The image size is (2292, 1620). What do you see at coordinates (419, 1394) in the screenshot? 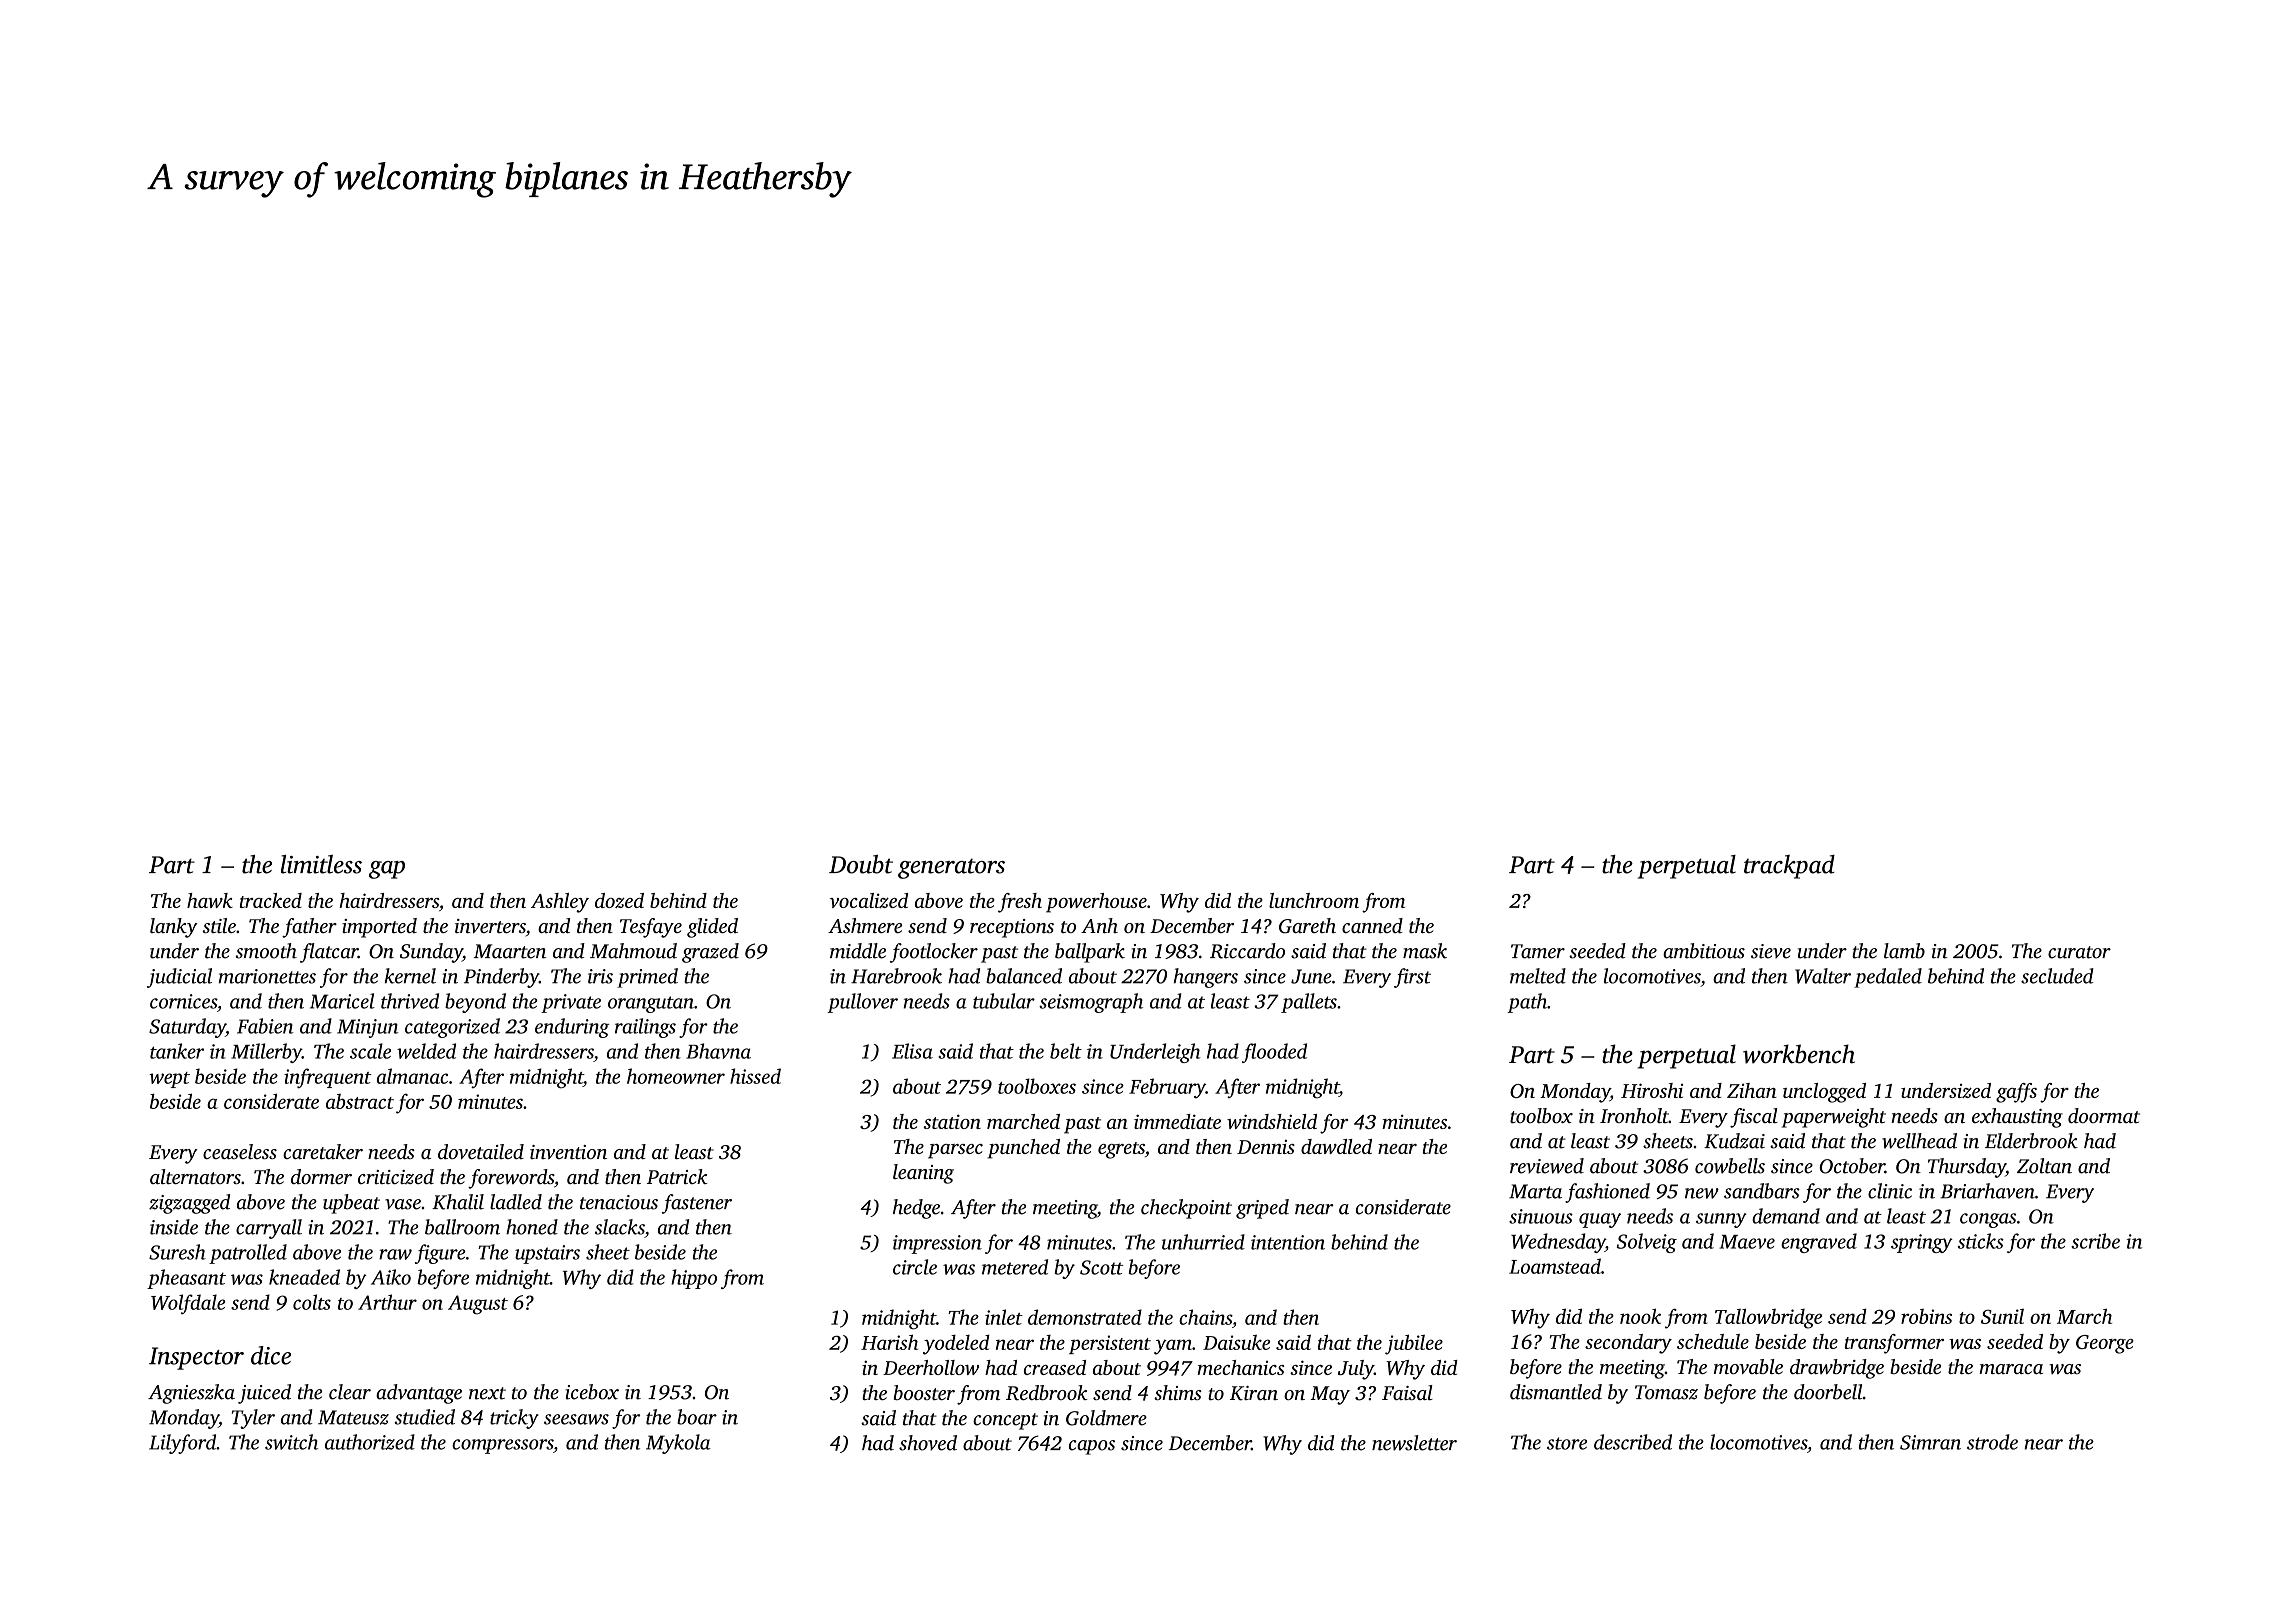
I see `advantage` at bounding box center [419, 1394].
